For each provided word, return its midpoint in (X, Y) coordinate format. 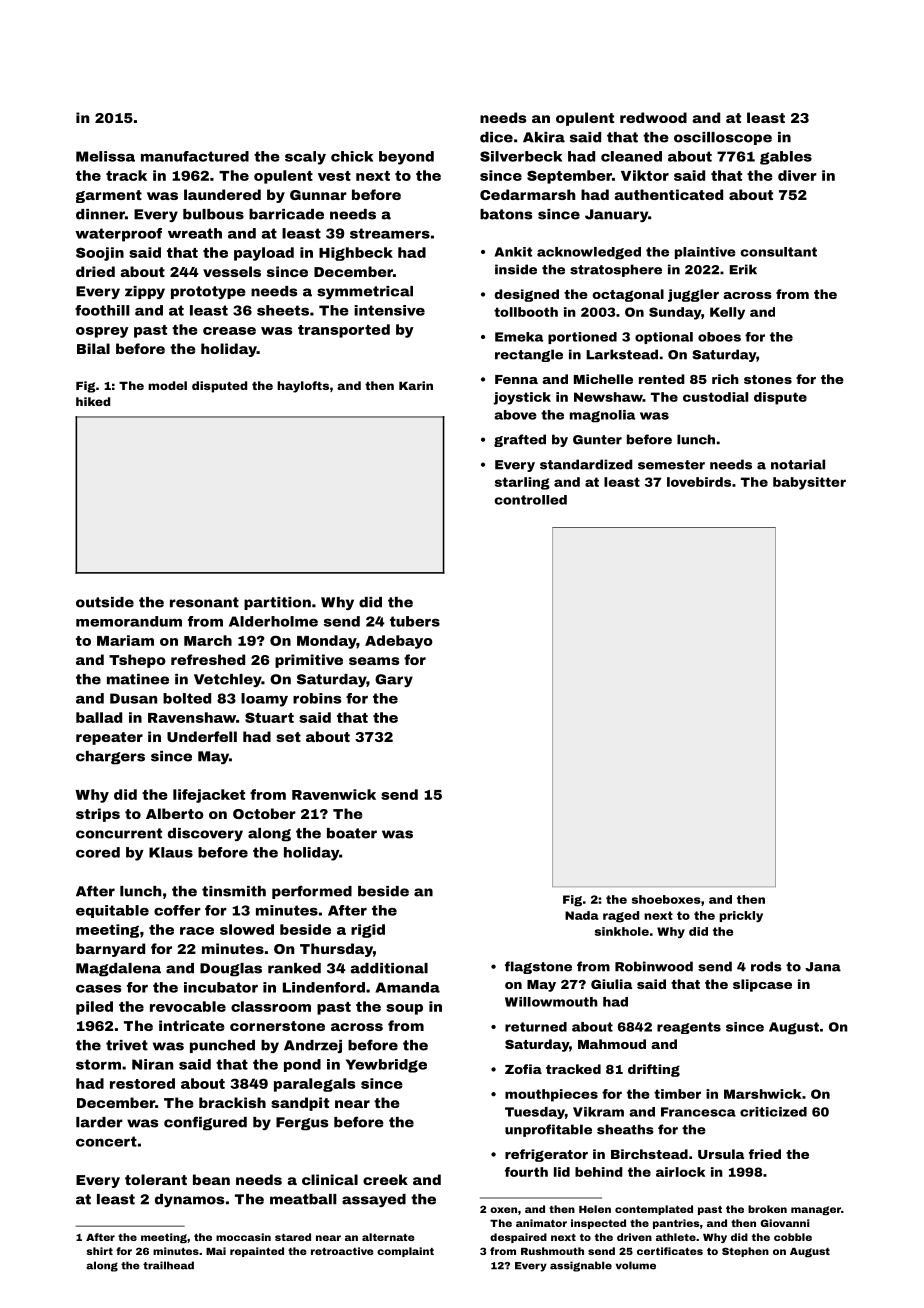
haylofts (303, 387)
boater (352, 833)
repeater (109, 738)
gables (786, 158)
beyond (406, 158)
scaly (305, 158)
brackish (232, 1102)
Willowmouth (551, 1002)
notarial (798, 464)
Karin (416, 385)
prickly (741, 916)
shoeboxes (666, 899)
